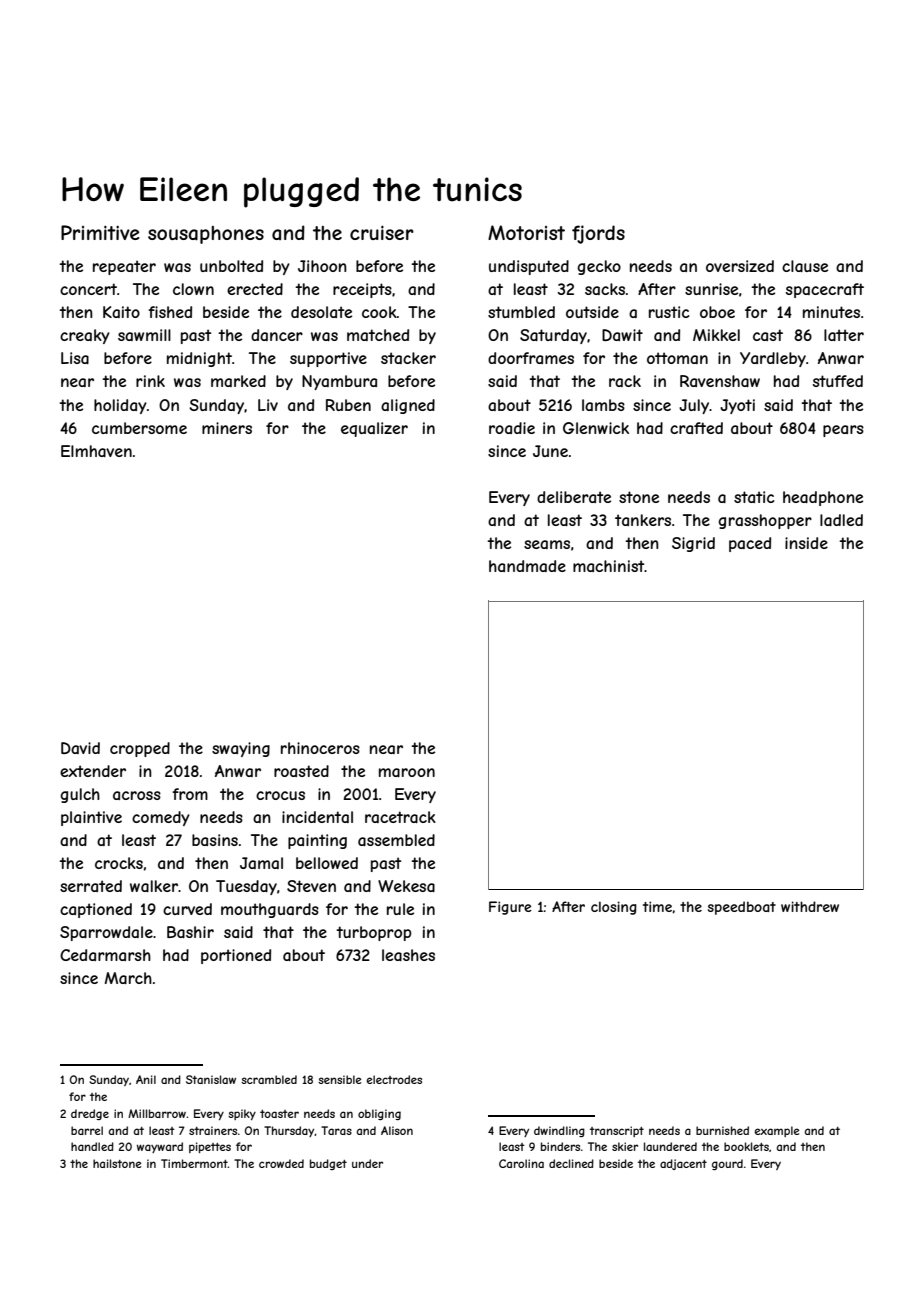  Describe the element at coordinates (843, 431) in the page. I see `pears` at that location.
